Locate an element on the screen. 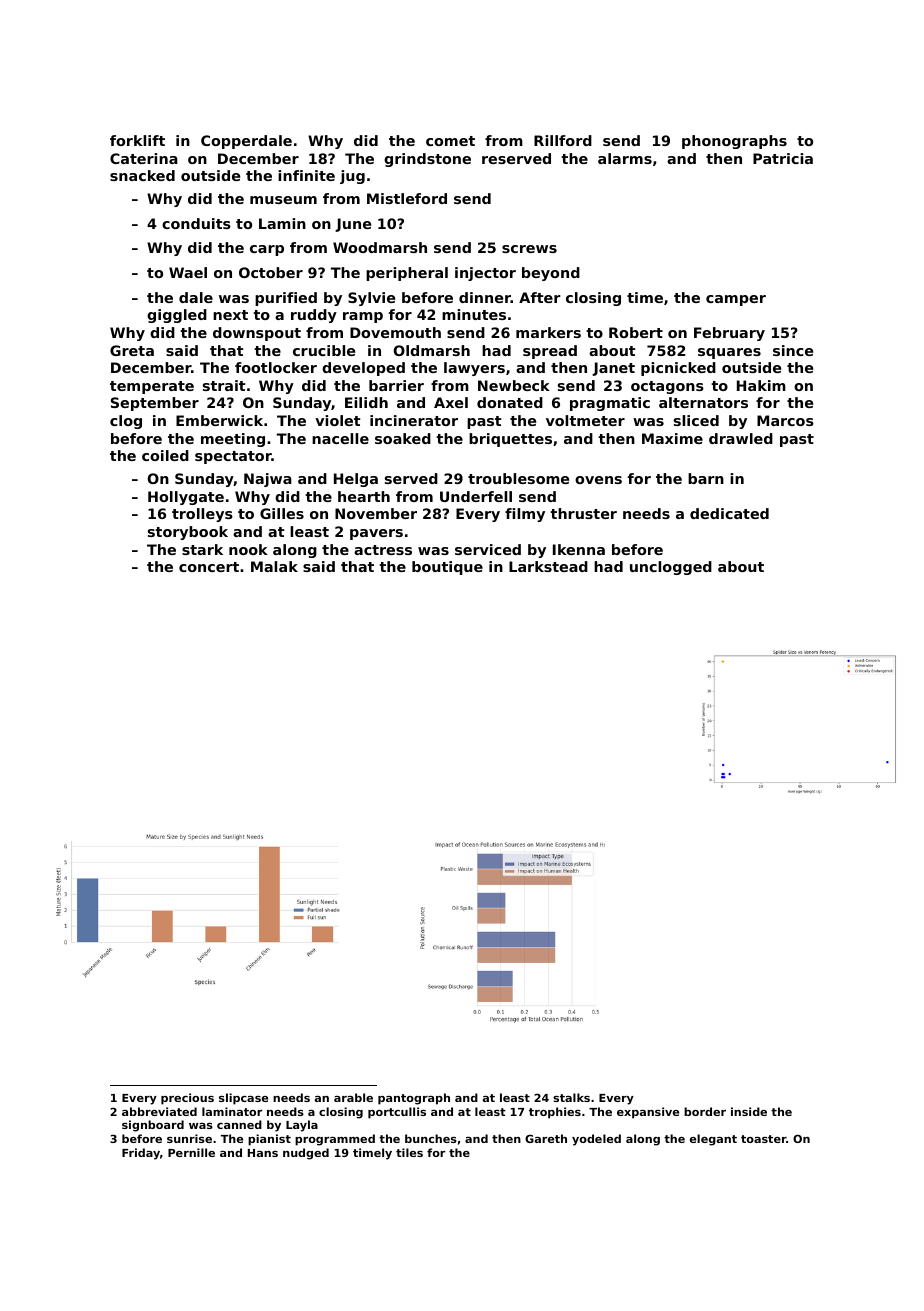 The height and width of the screenshot is (1311, 924). Malak is located at coordinates (274, 566).
